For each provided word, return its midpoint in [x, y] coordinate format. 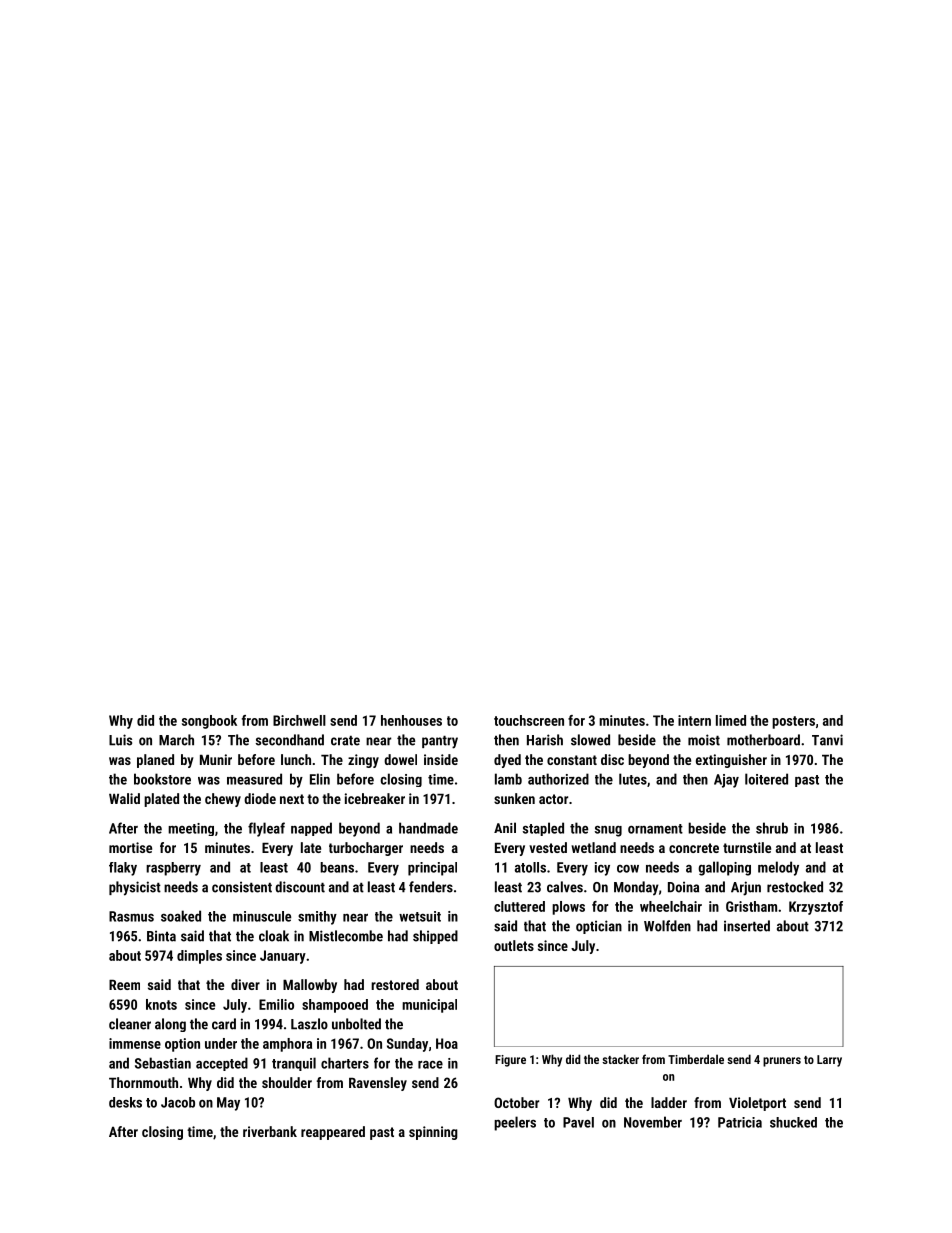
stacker [620, 1059]
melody [778, 868]
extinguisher [731, 761]
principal [432, 869]
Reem [124, 985]
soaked [181, 916]
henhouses [411, 720]
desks [125, 1102]
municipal [429, 1006]
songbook [209, 722]
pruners [782, 1062]
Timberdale [696, 1059]
